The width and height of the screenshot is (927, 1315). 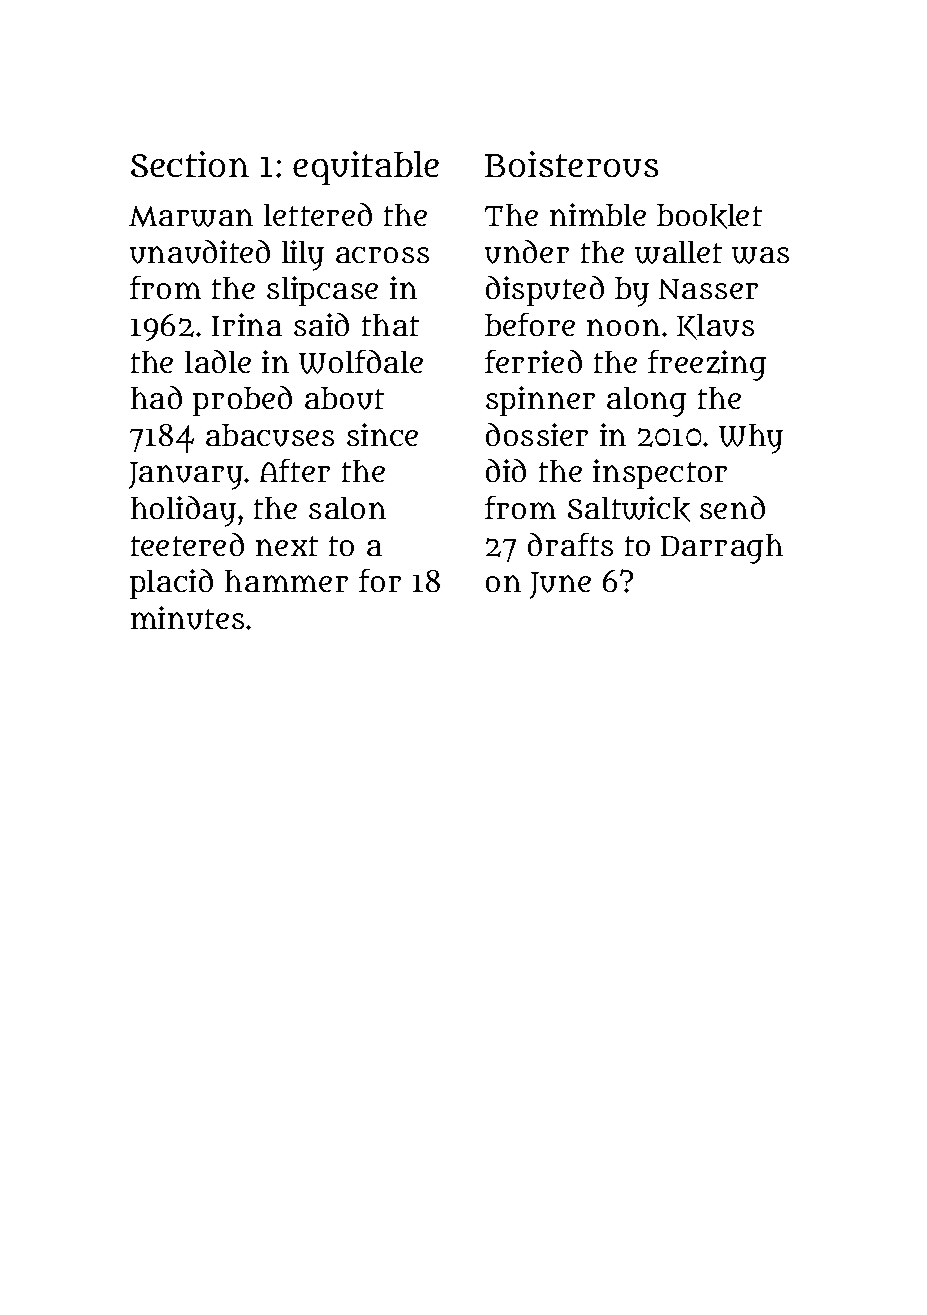 I want to click on was, so click(x=760, y=255).
